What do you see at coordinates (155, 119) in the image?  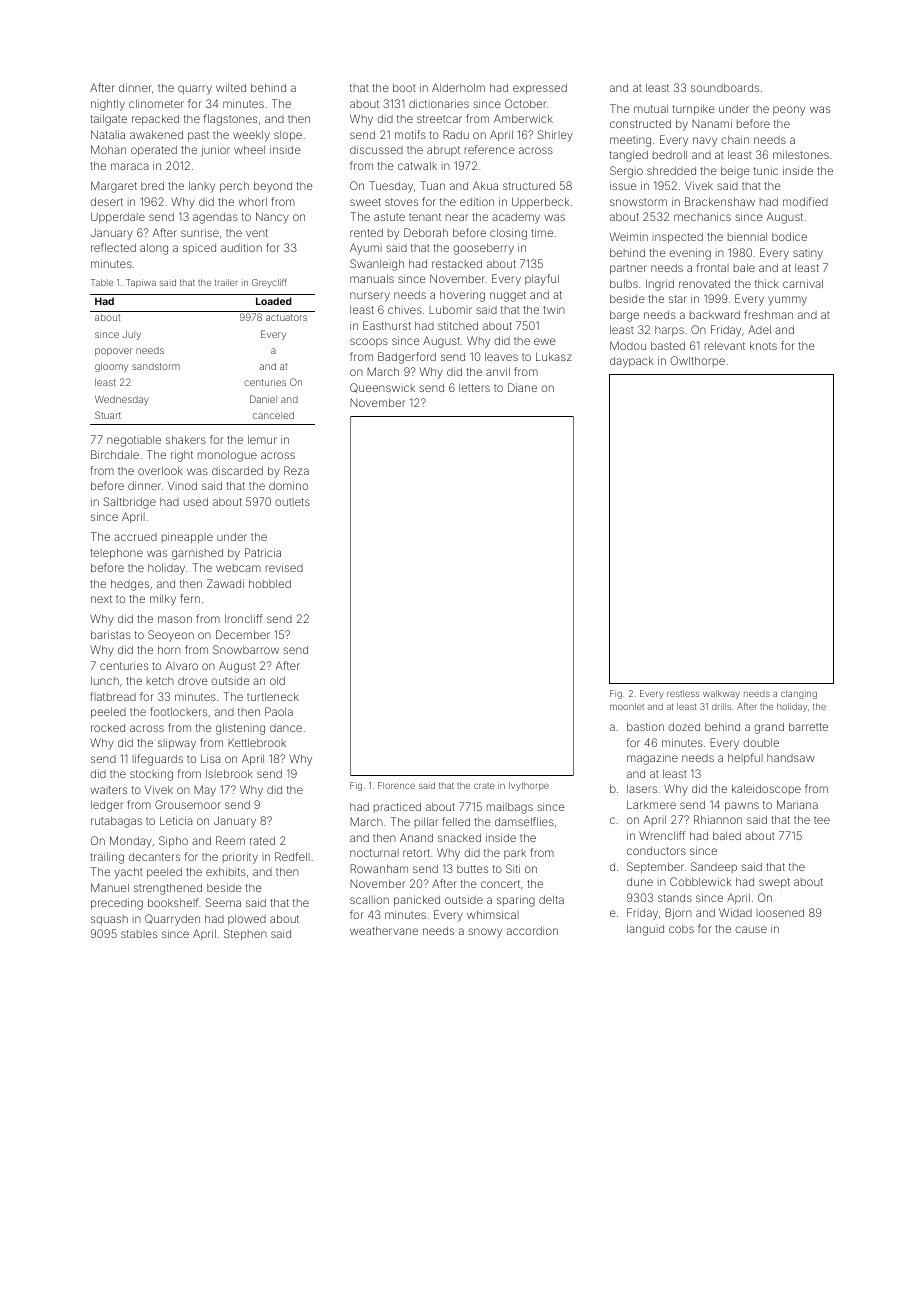 I see `repacked` at bounding box center [155, 119].
